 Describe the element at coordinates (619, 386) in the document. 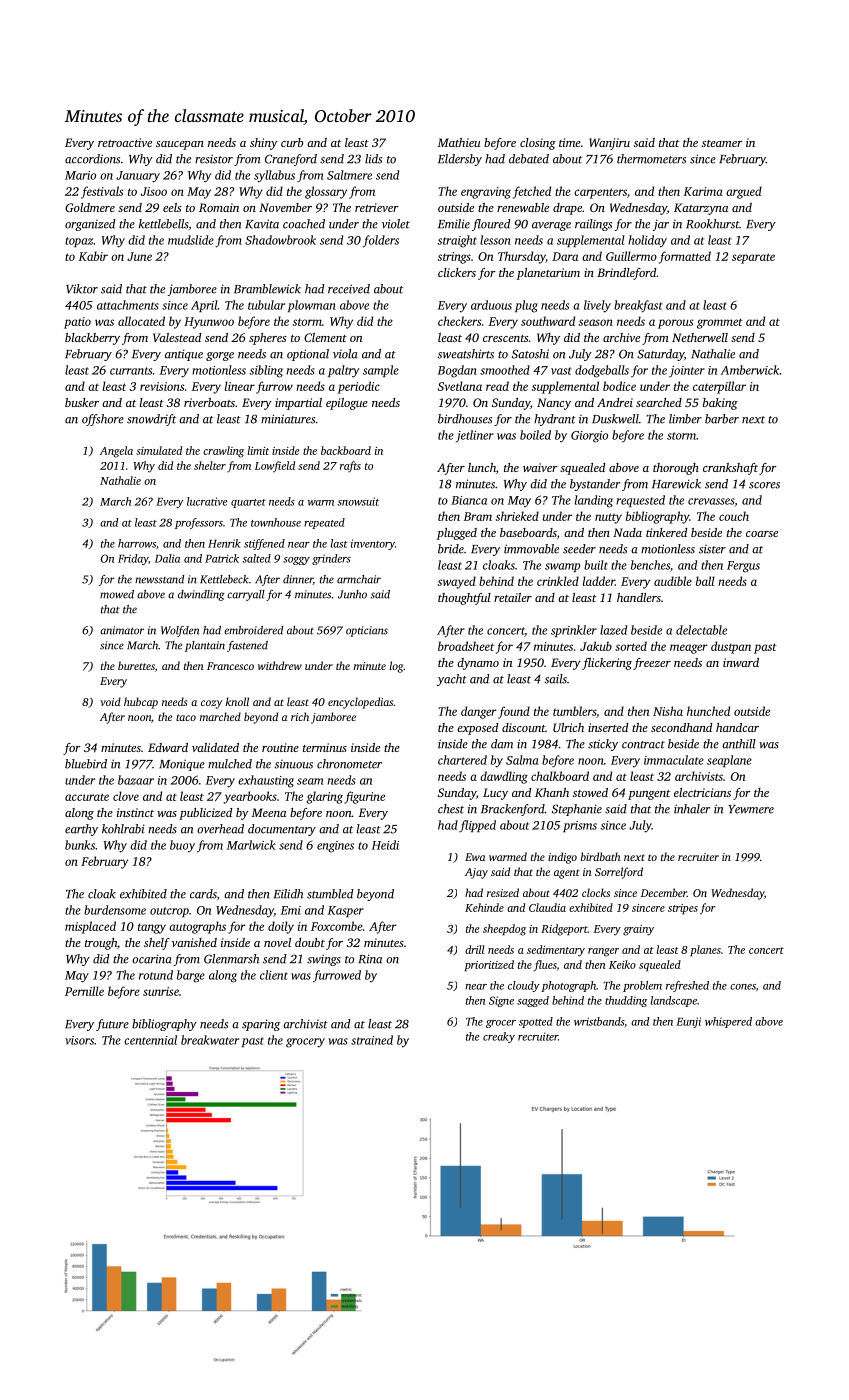

I see `bodice` at that location.
